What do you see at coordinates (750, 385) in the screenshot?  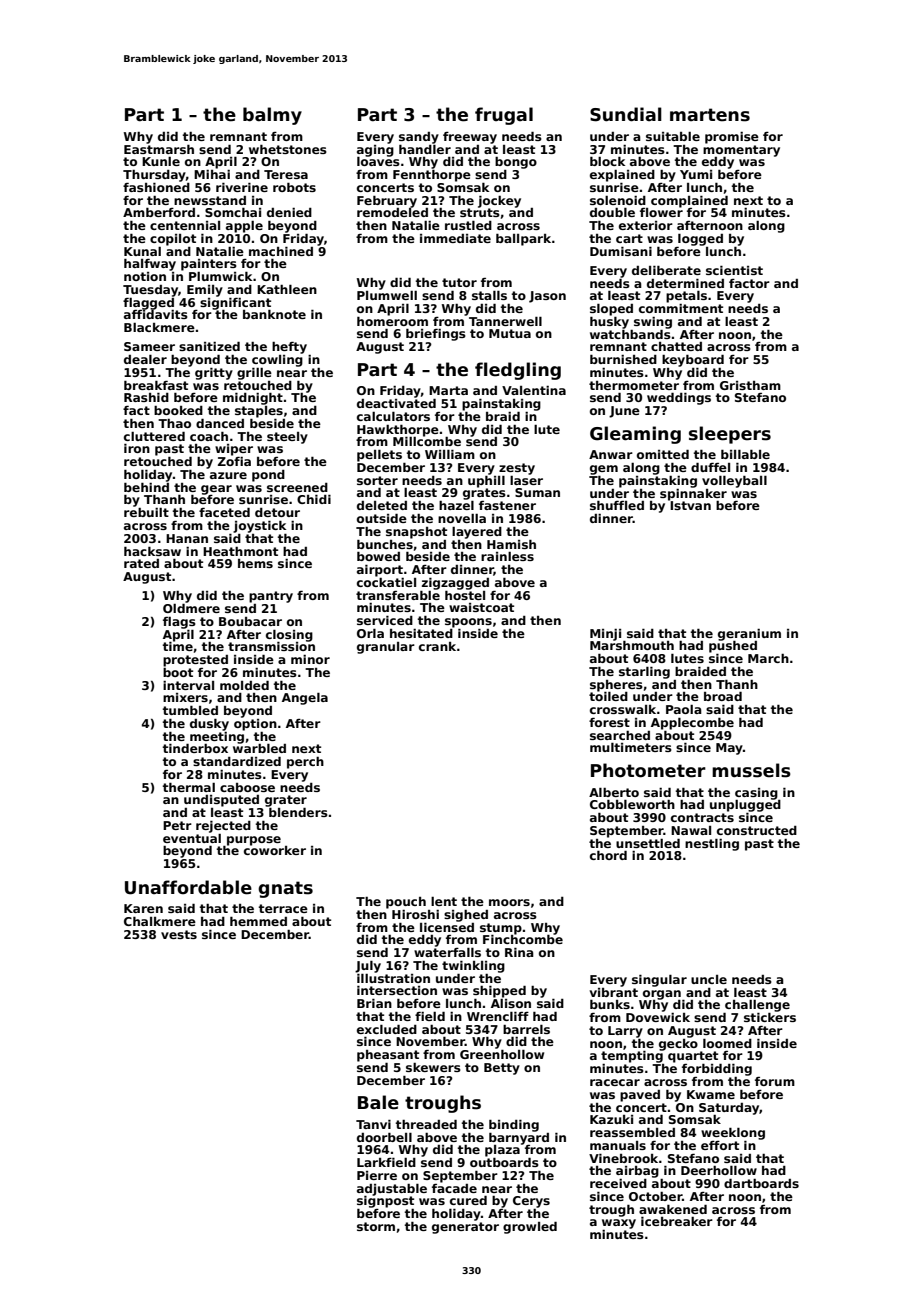 I see `Gristham` at bounding box center [750, 385].
